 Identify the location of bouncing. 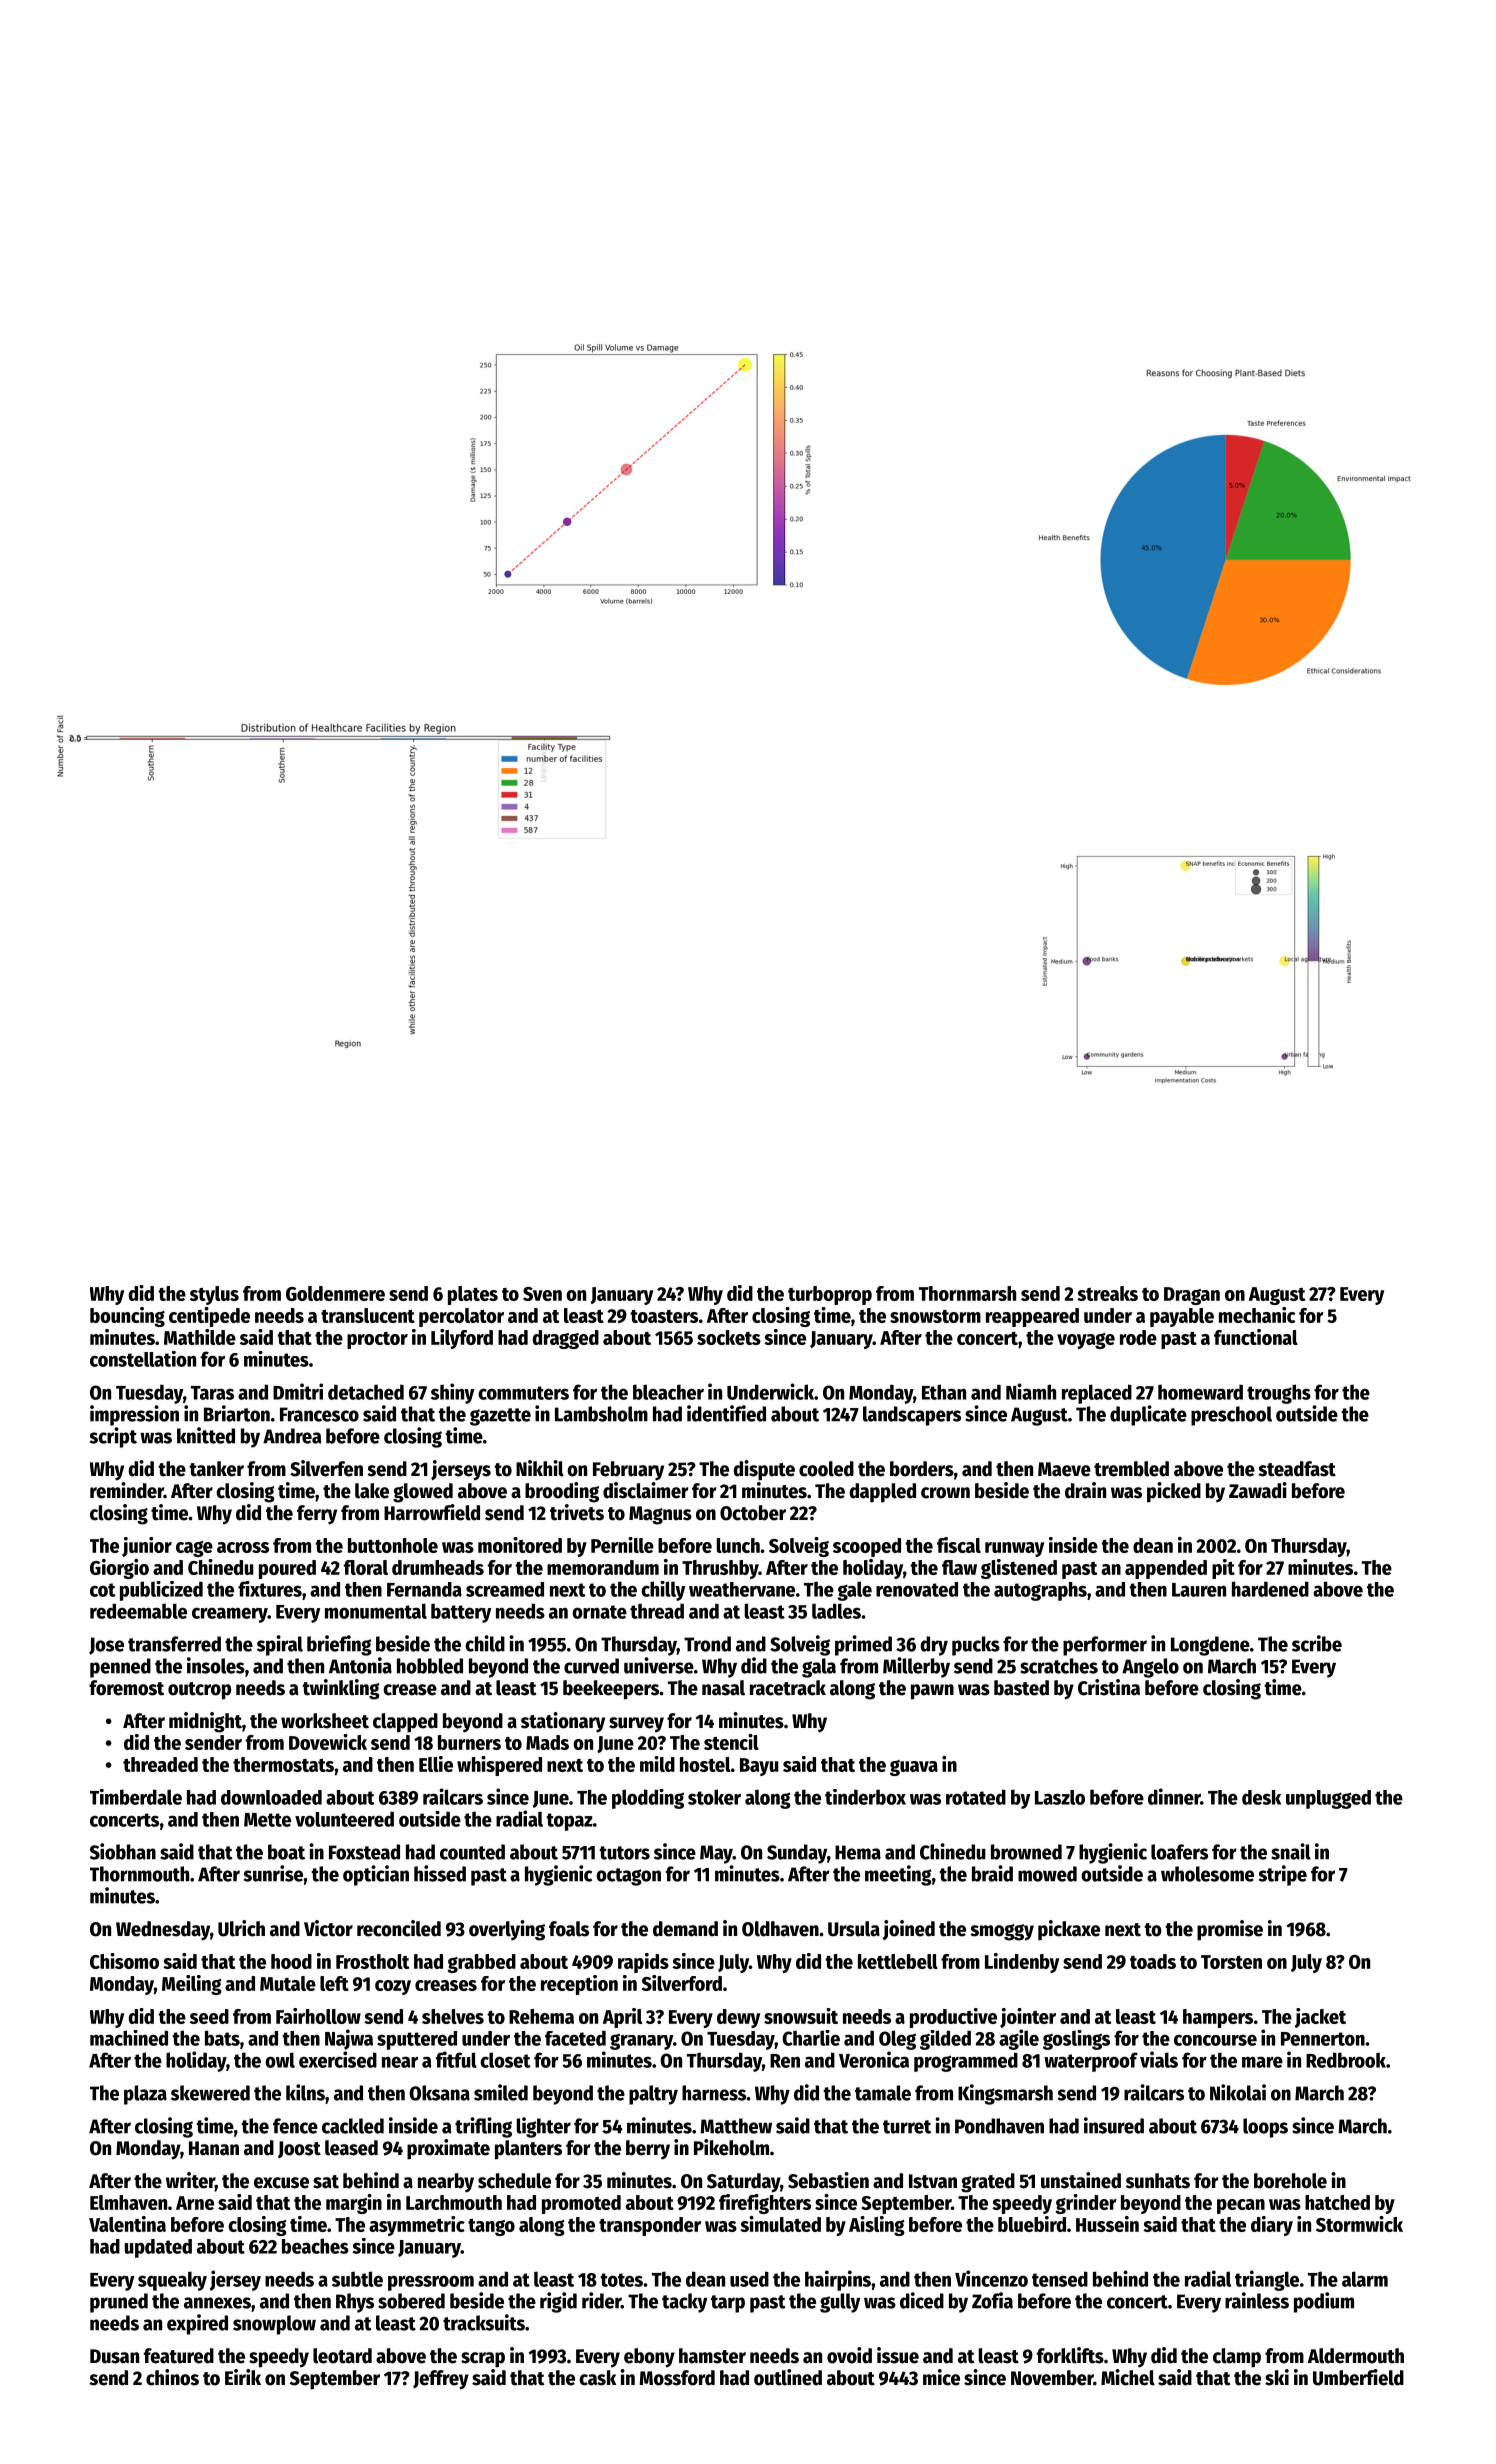
(127, 1317).
